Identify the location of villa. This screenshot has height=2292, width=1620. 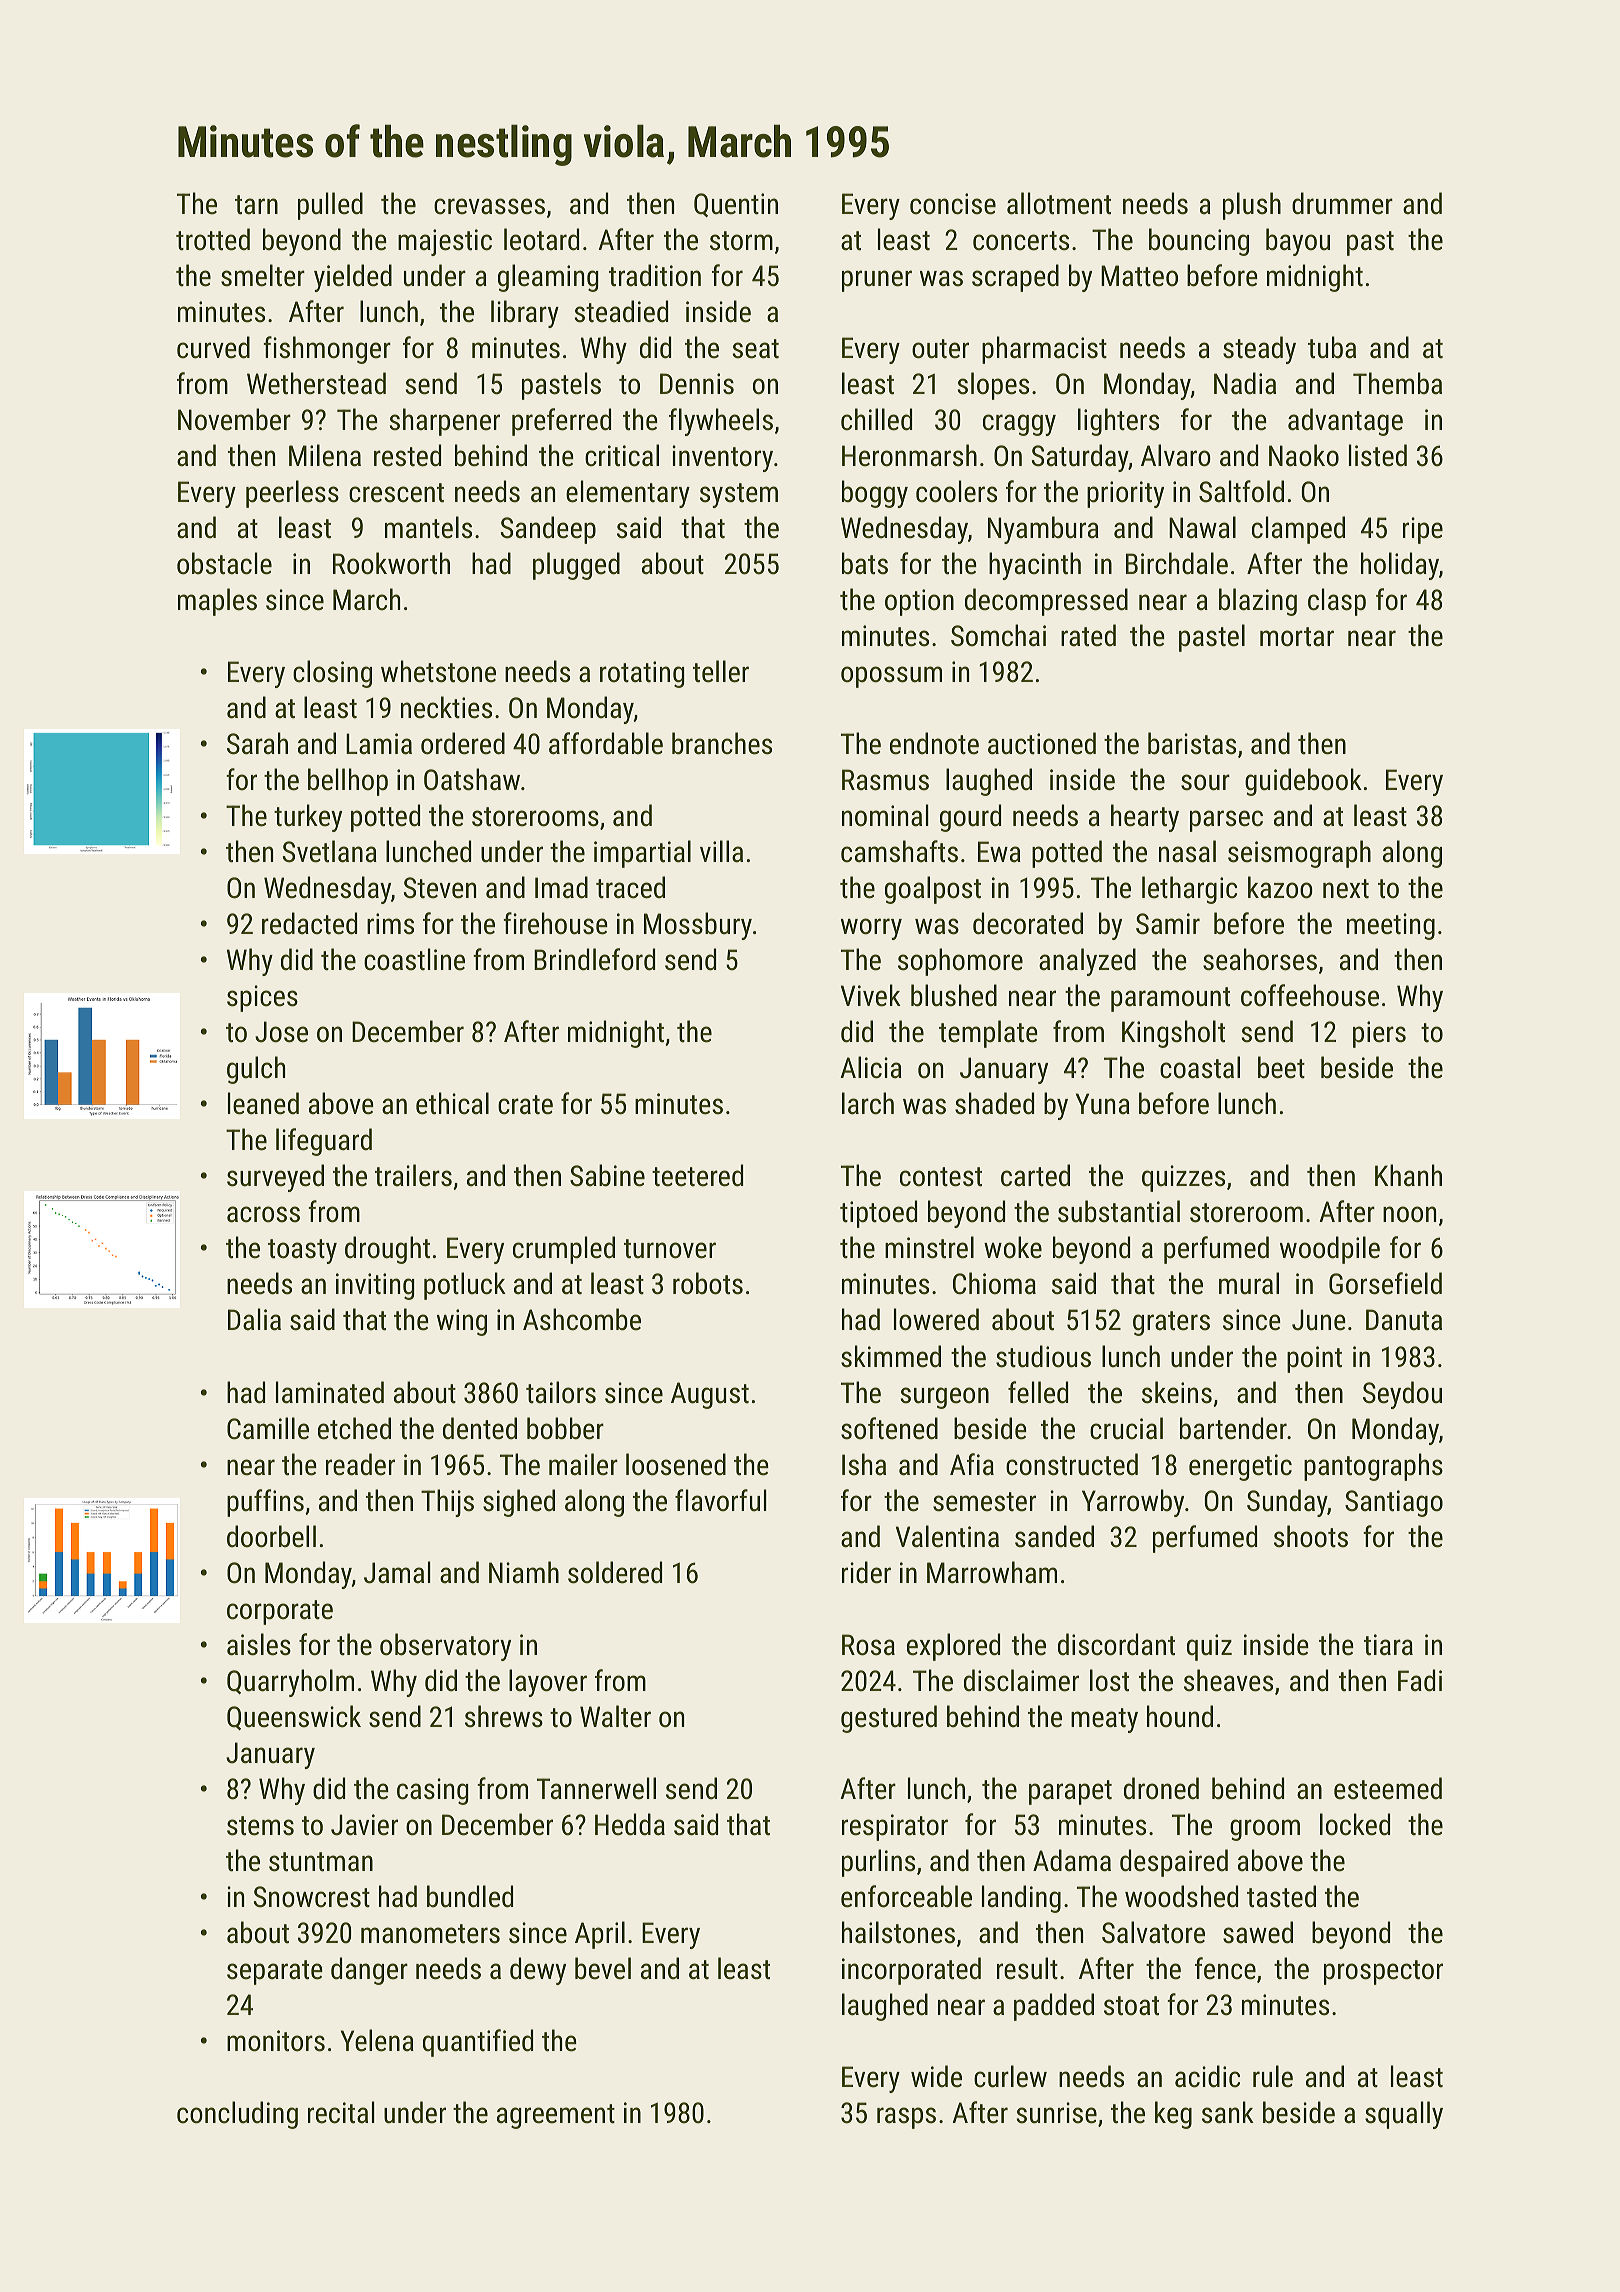
(721, 851).
